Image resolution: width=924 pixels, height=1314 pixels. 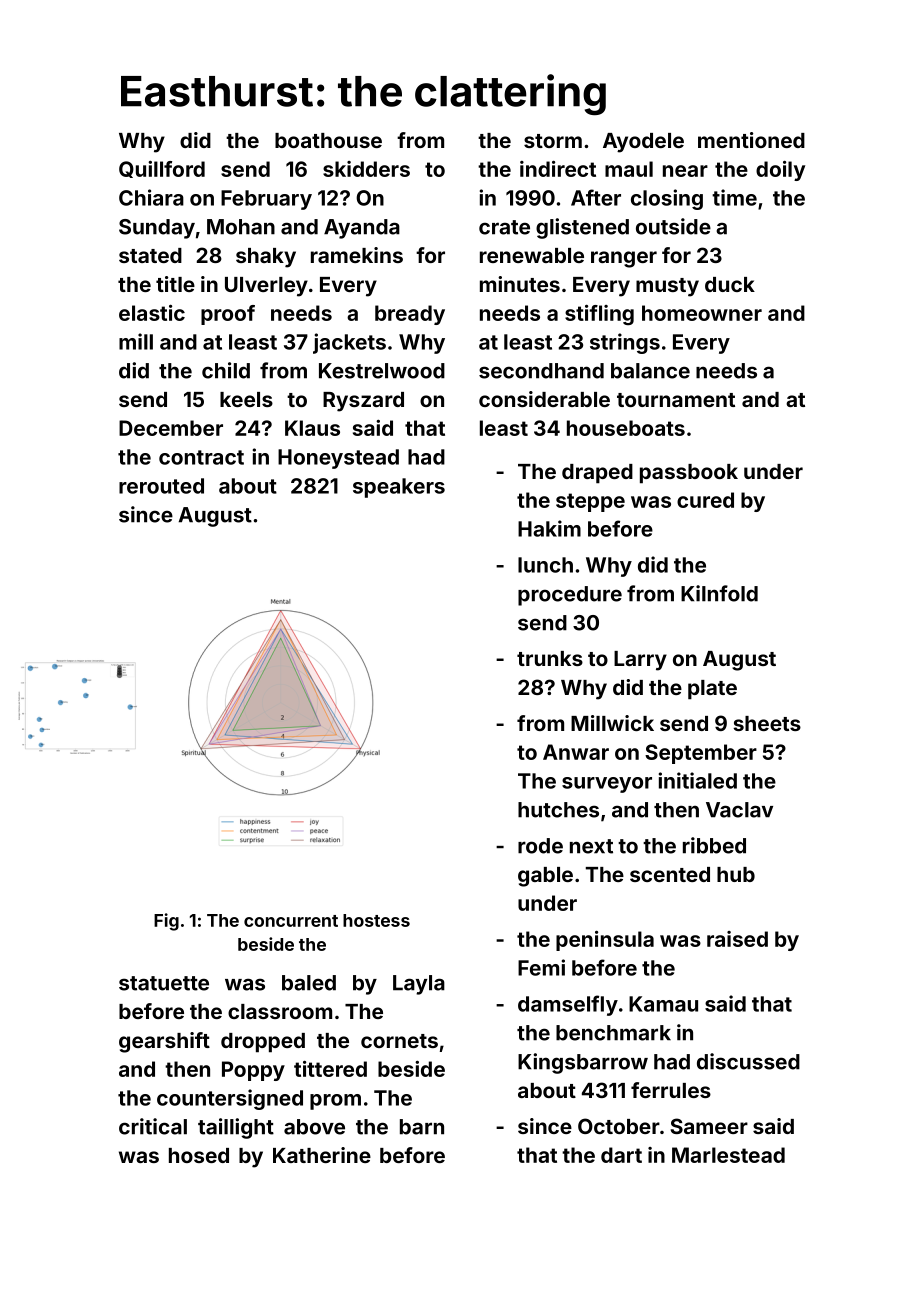 What do you see at coordinates (422, 1127) in the screenshot?
I see `barn` at bounding box center [422, 1127].
